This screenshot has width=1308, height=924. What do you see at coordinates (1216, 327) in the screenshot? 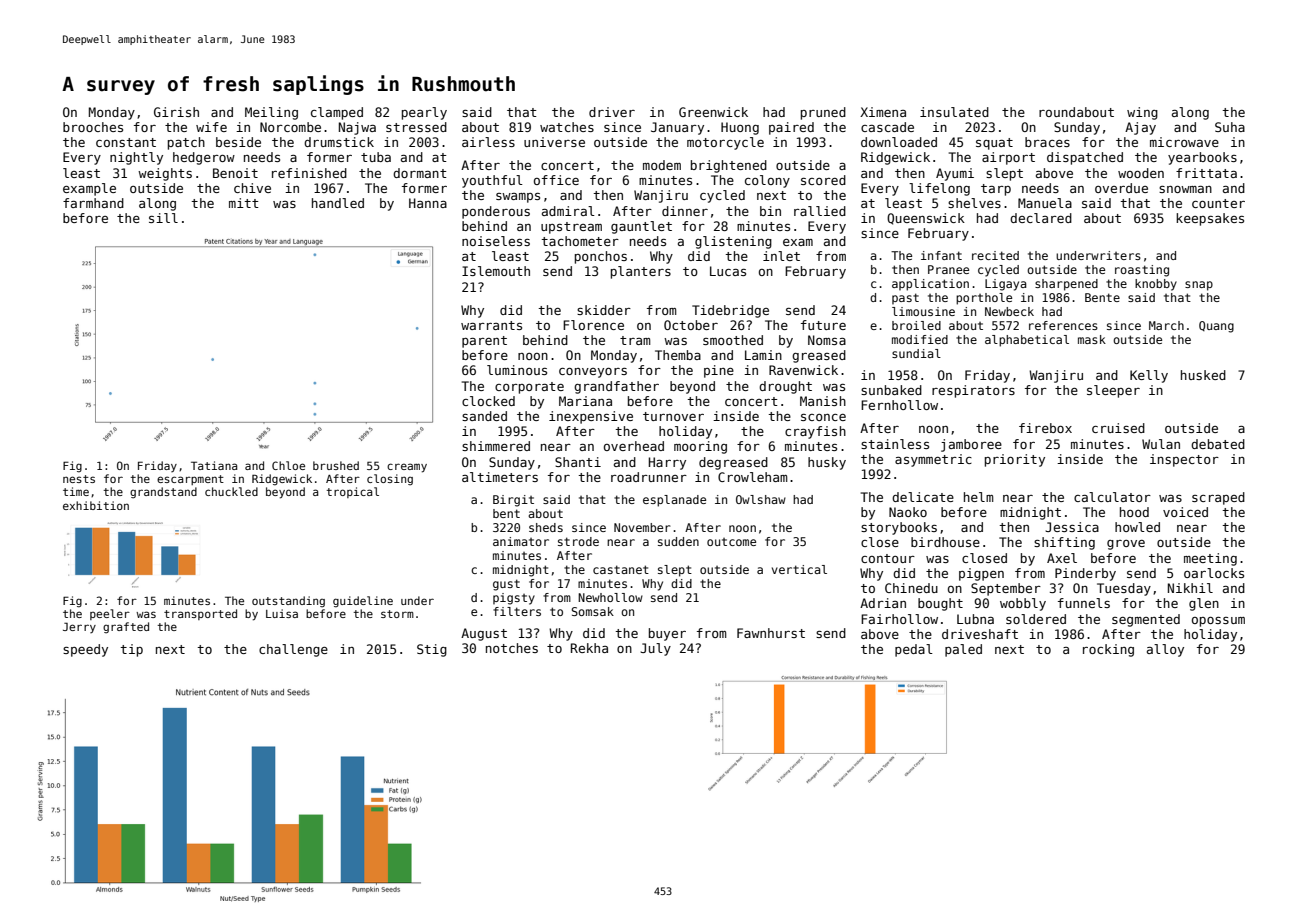
I see `Quang` at bounding box center [1216, 327].
